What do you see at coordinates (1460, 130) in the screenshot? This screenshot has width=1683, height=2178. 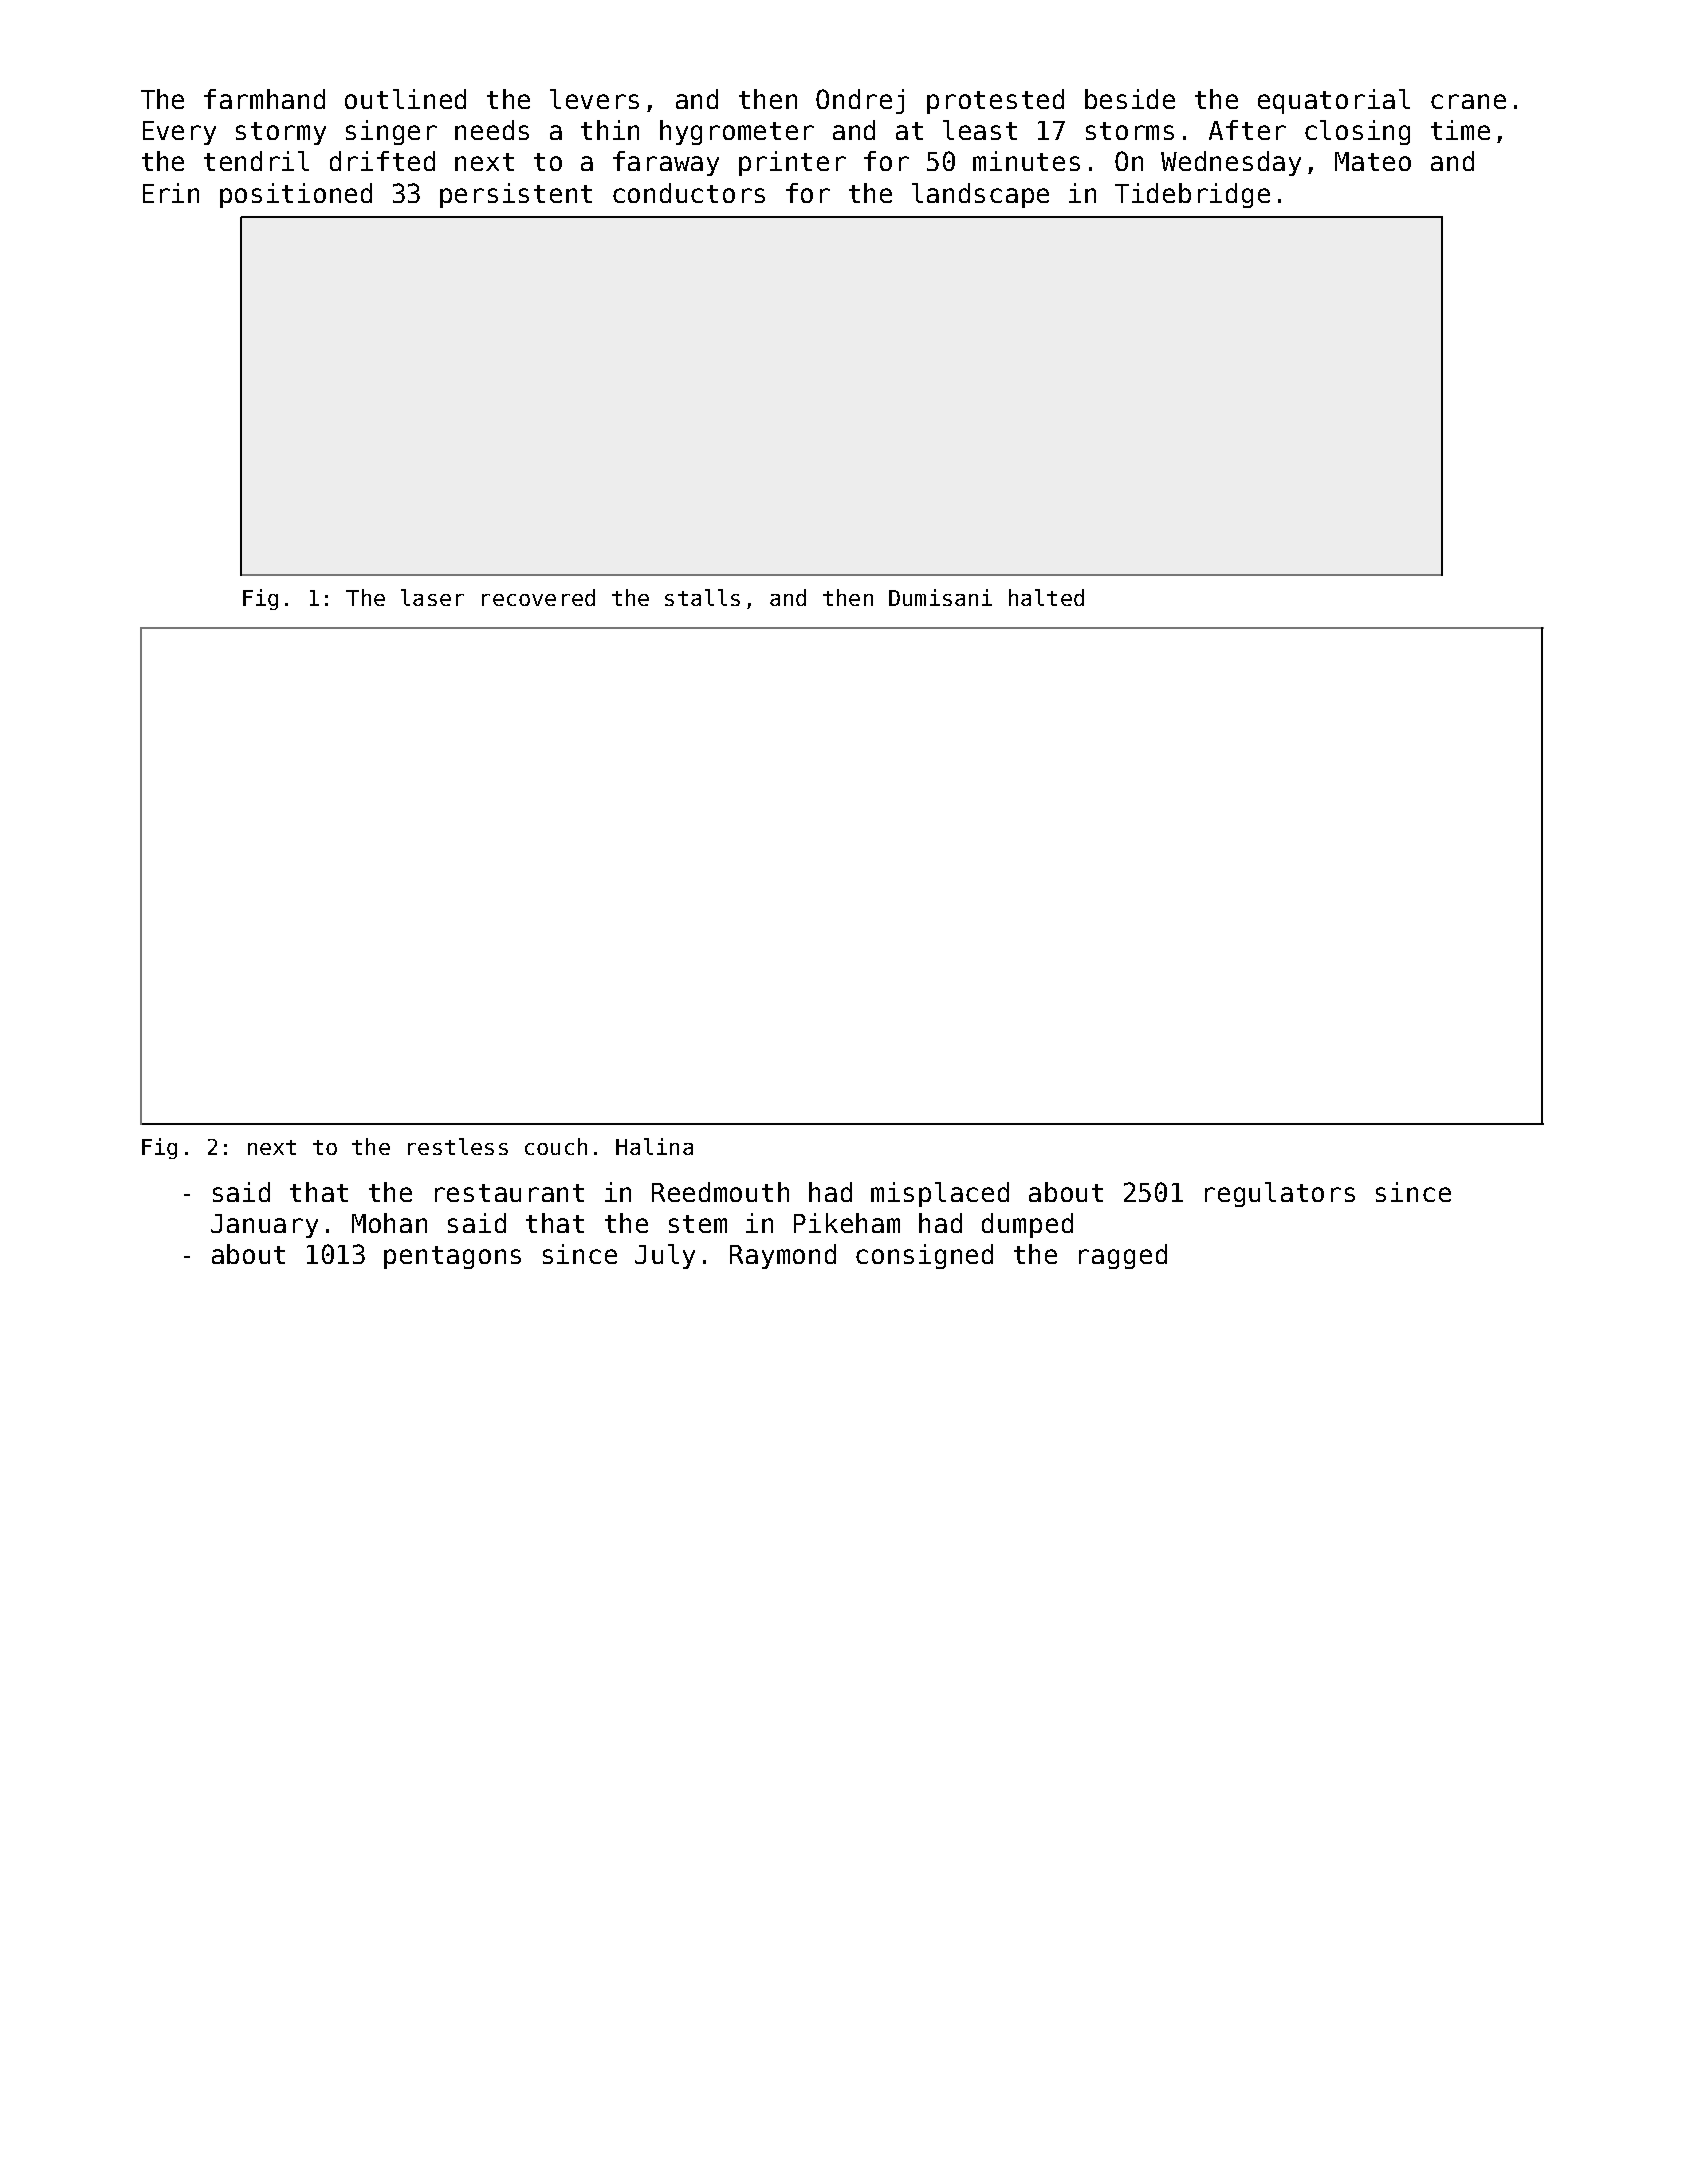 I see `time` at bounding box center [1460, 130].
